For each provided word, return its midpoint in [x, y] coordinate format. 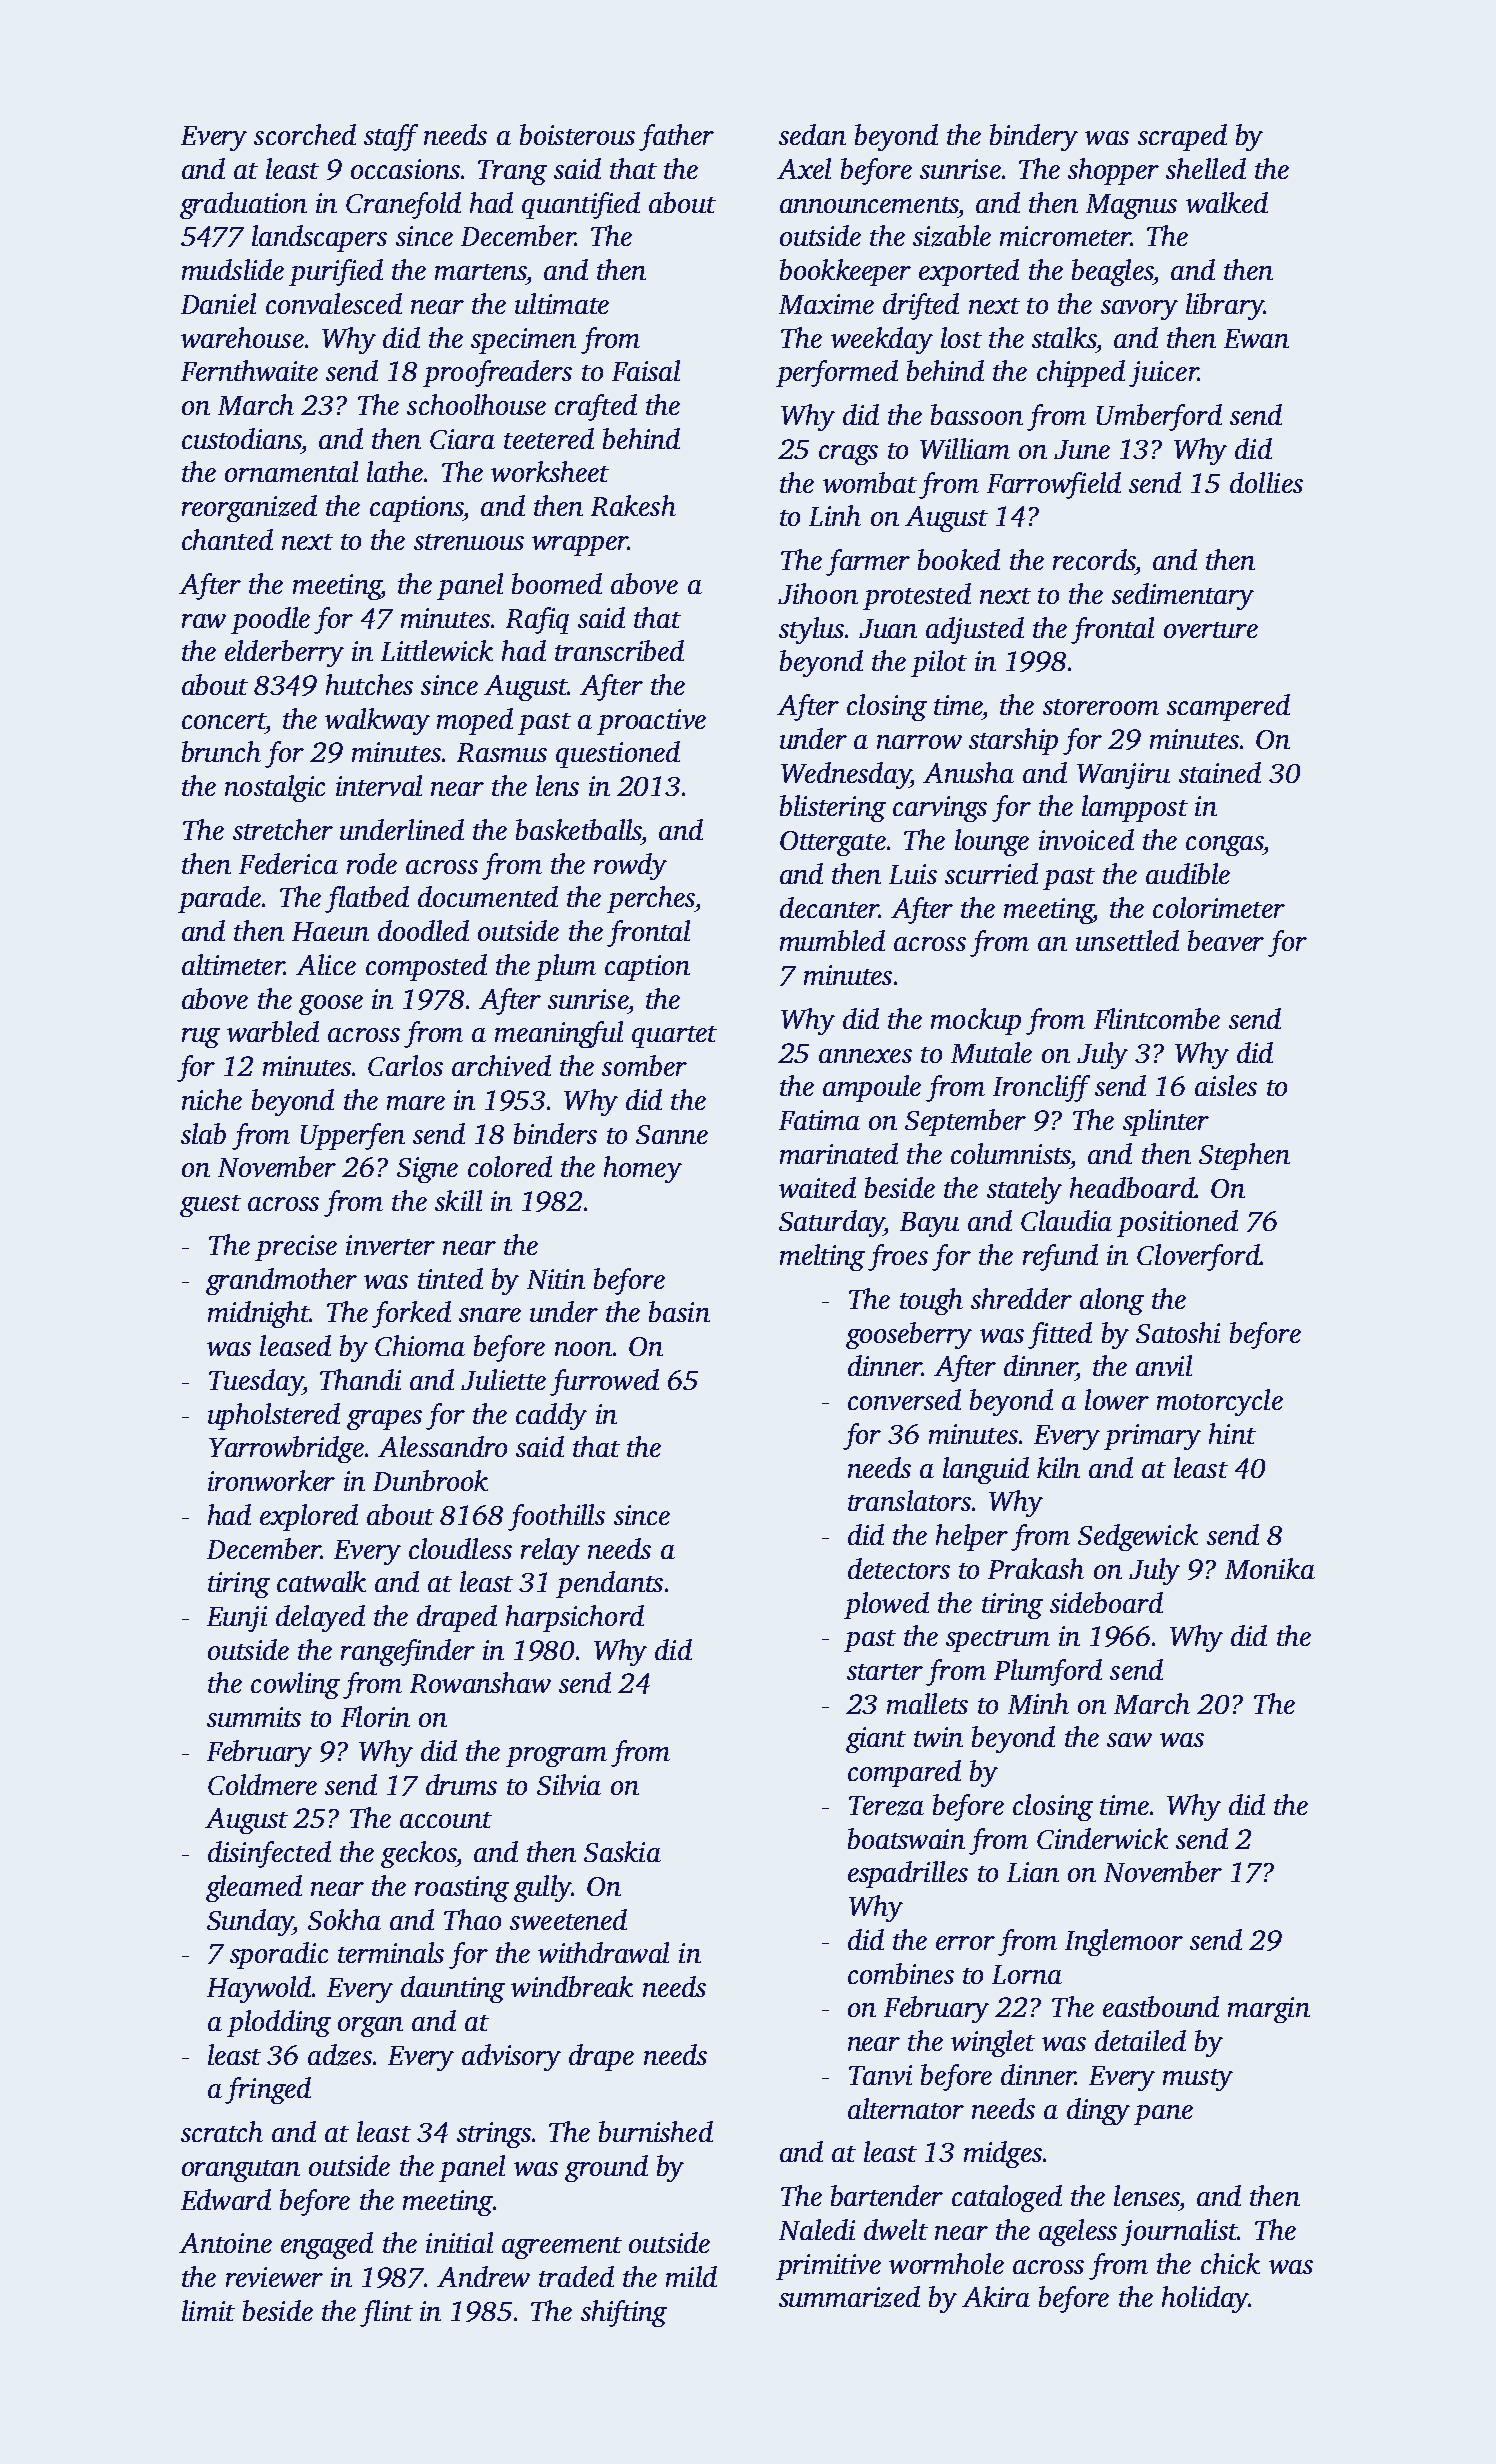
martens [480, 272]
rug [201, 1038]
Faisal [646, 370]
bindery [1034, 137]
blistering [833, 808]
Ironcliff [1041, 1088]
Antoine [225, 2243]
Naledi [817, 2229]
